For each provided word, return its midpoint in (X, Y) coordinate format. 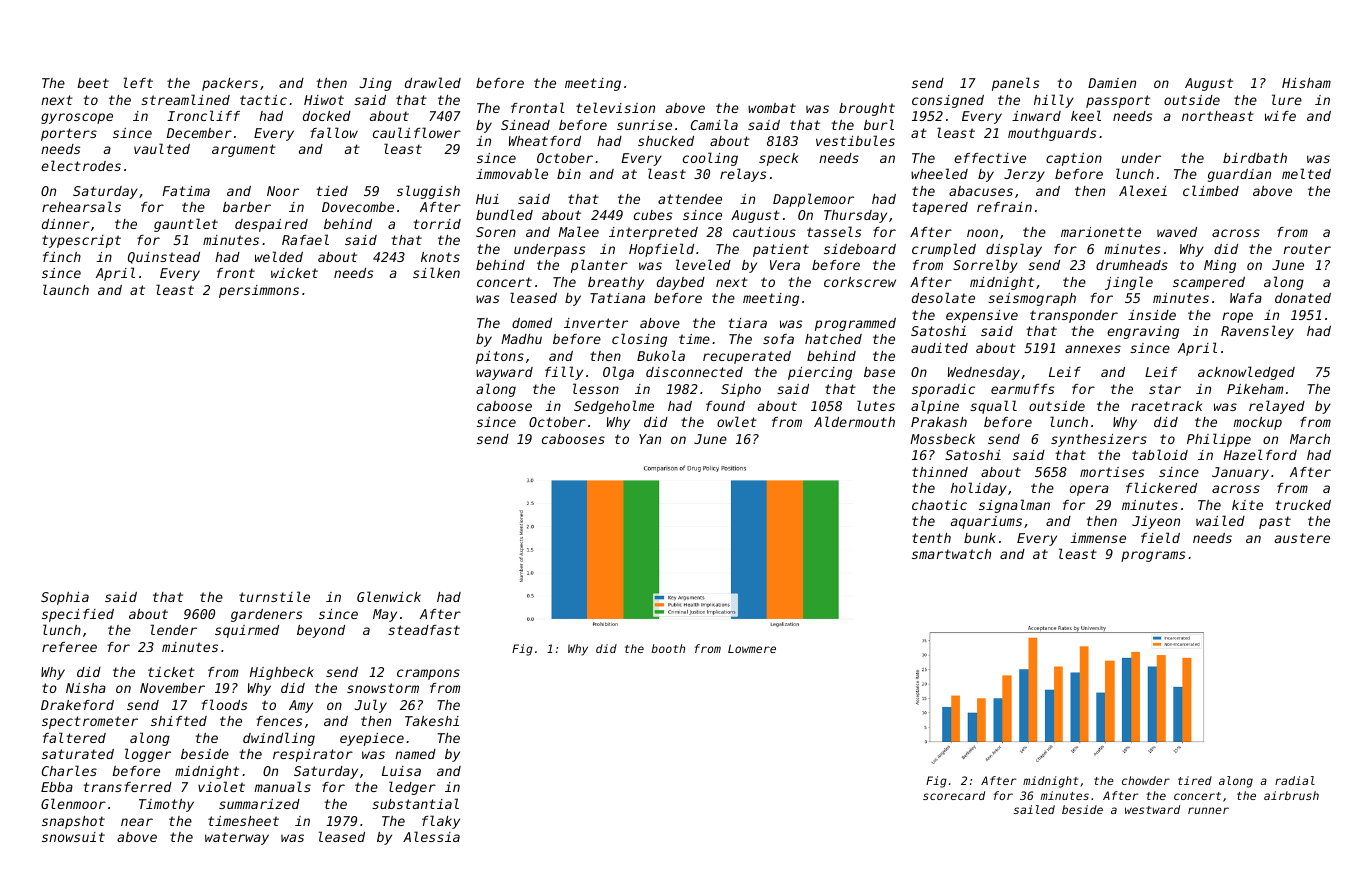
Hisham (1306, 83)
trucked (1303, 505)
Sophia (65, 598)
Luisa (401, 771)
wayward (504, 373)
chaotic (939, 505)
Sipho (741, 390)
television (615, 107)
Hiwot (324, 100)
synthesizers (1099, 440)
